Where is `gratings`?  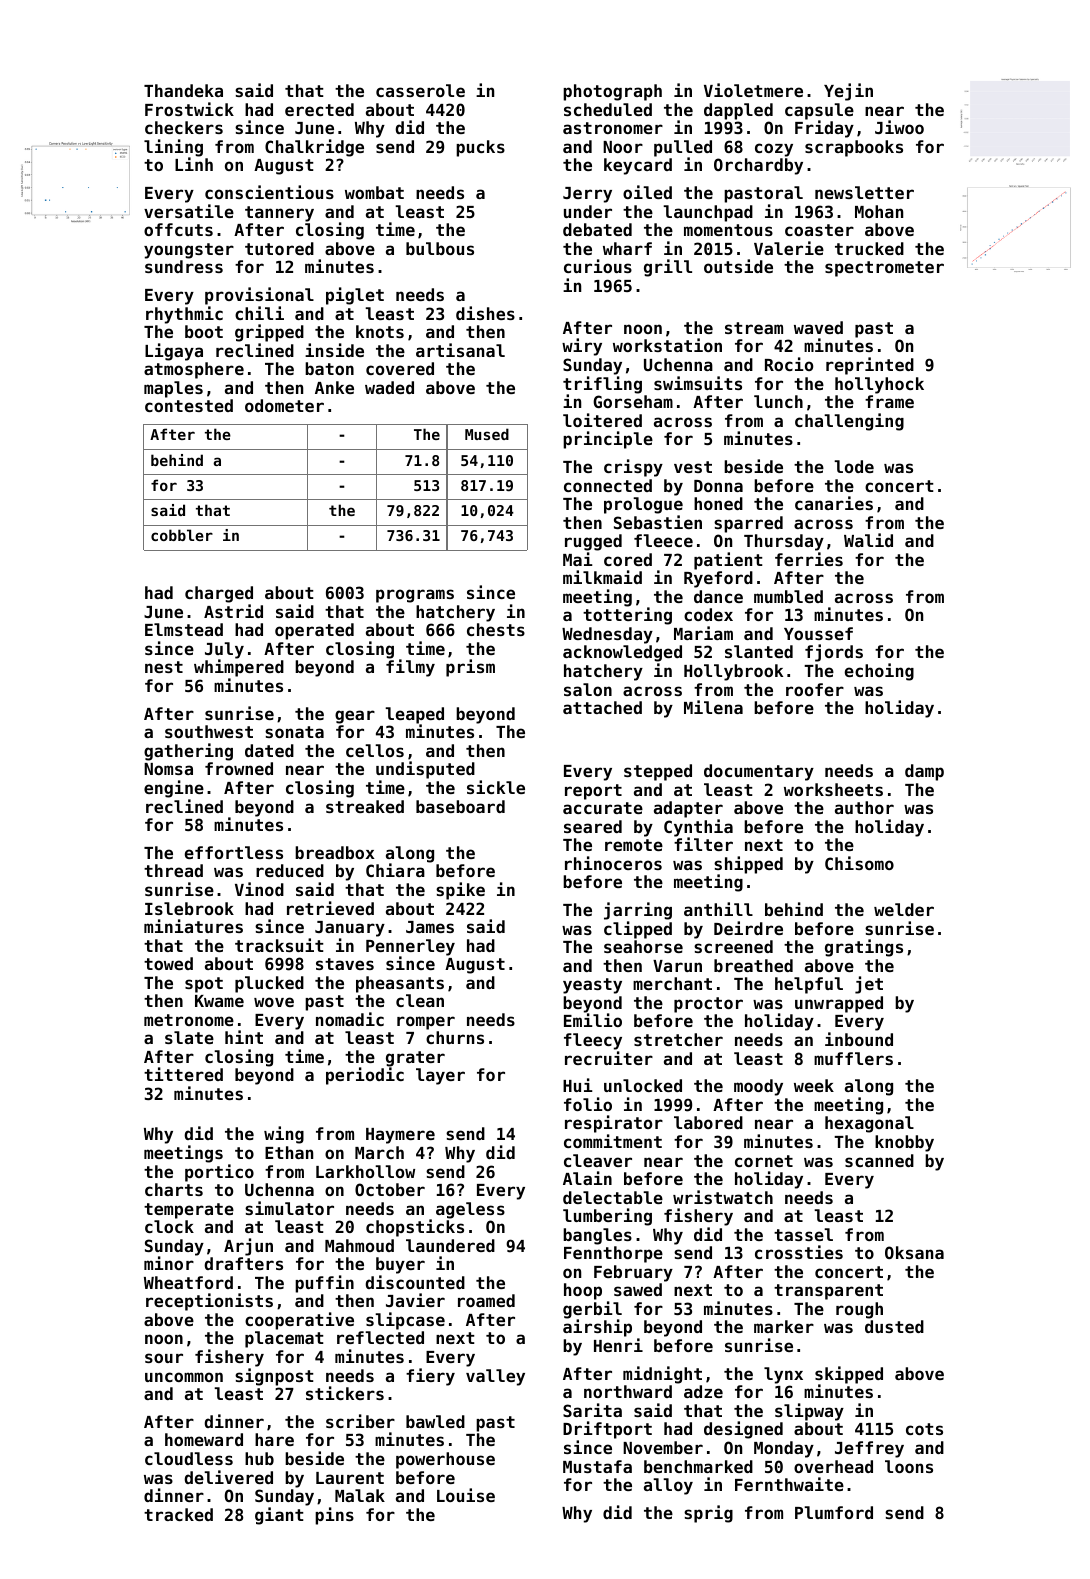
gratings is located at coordinates (864, 948).
